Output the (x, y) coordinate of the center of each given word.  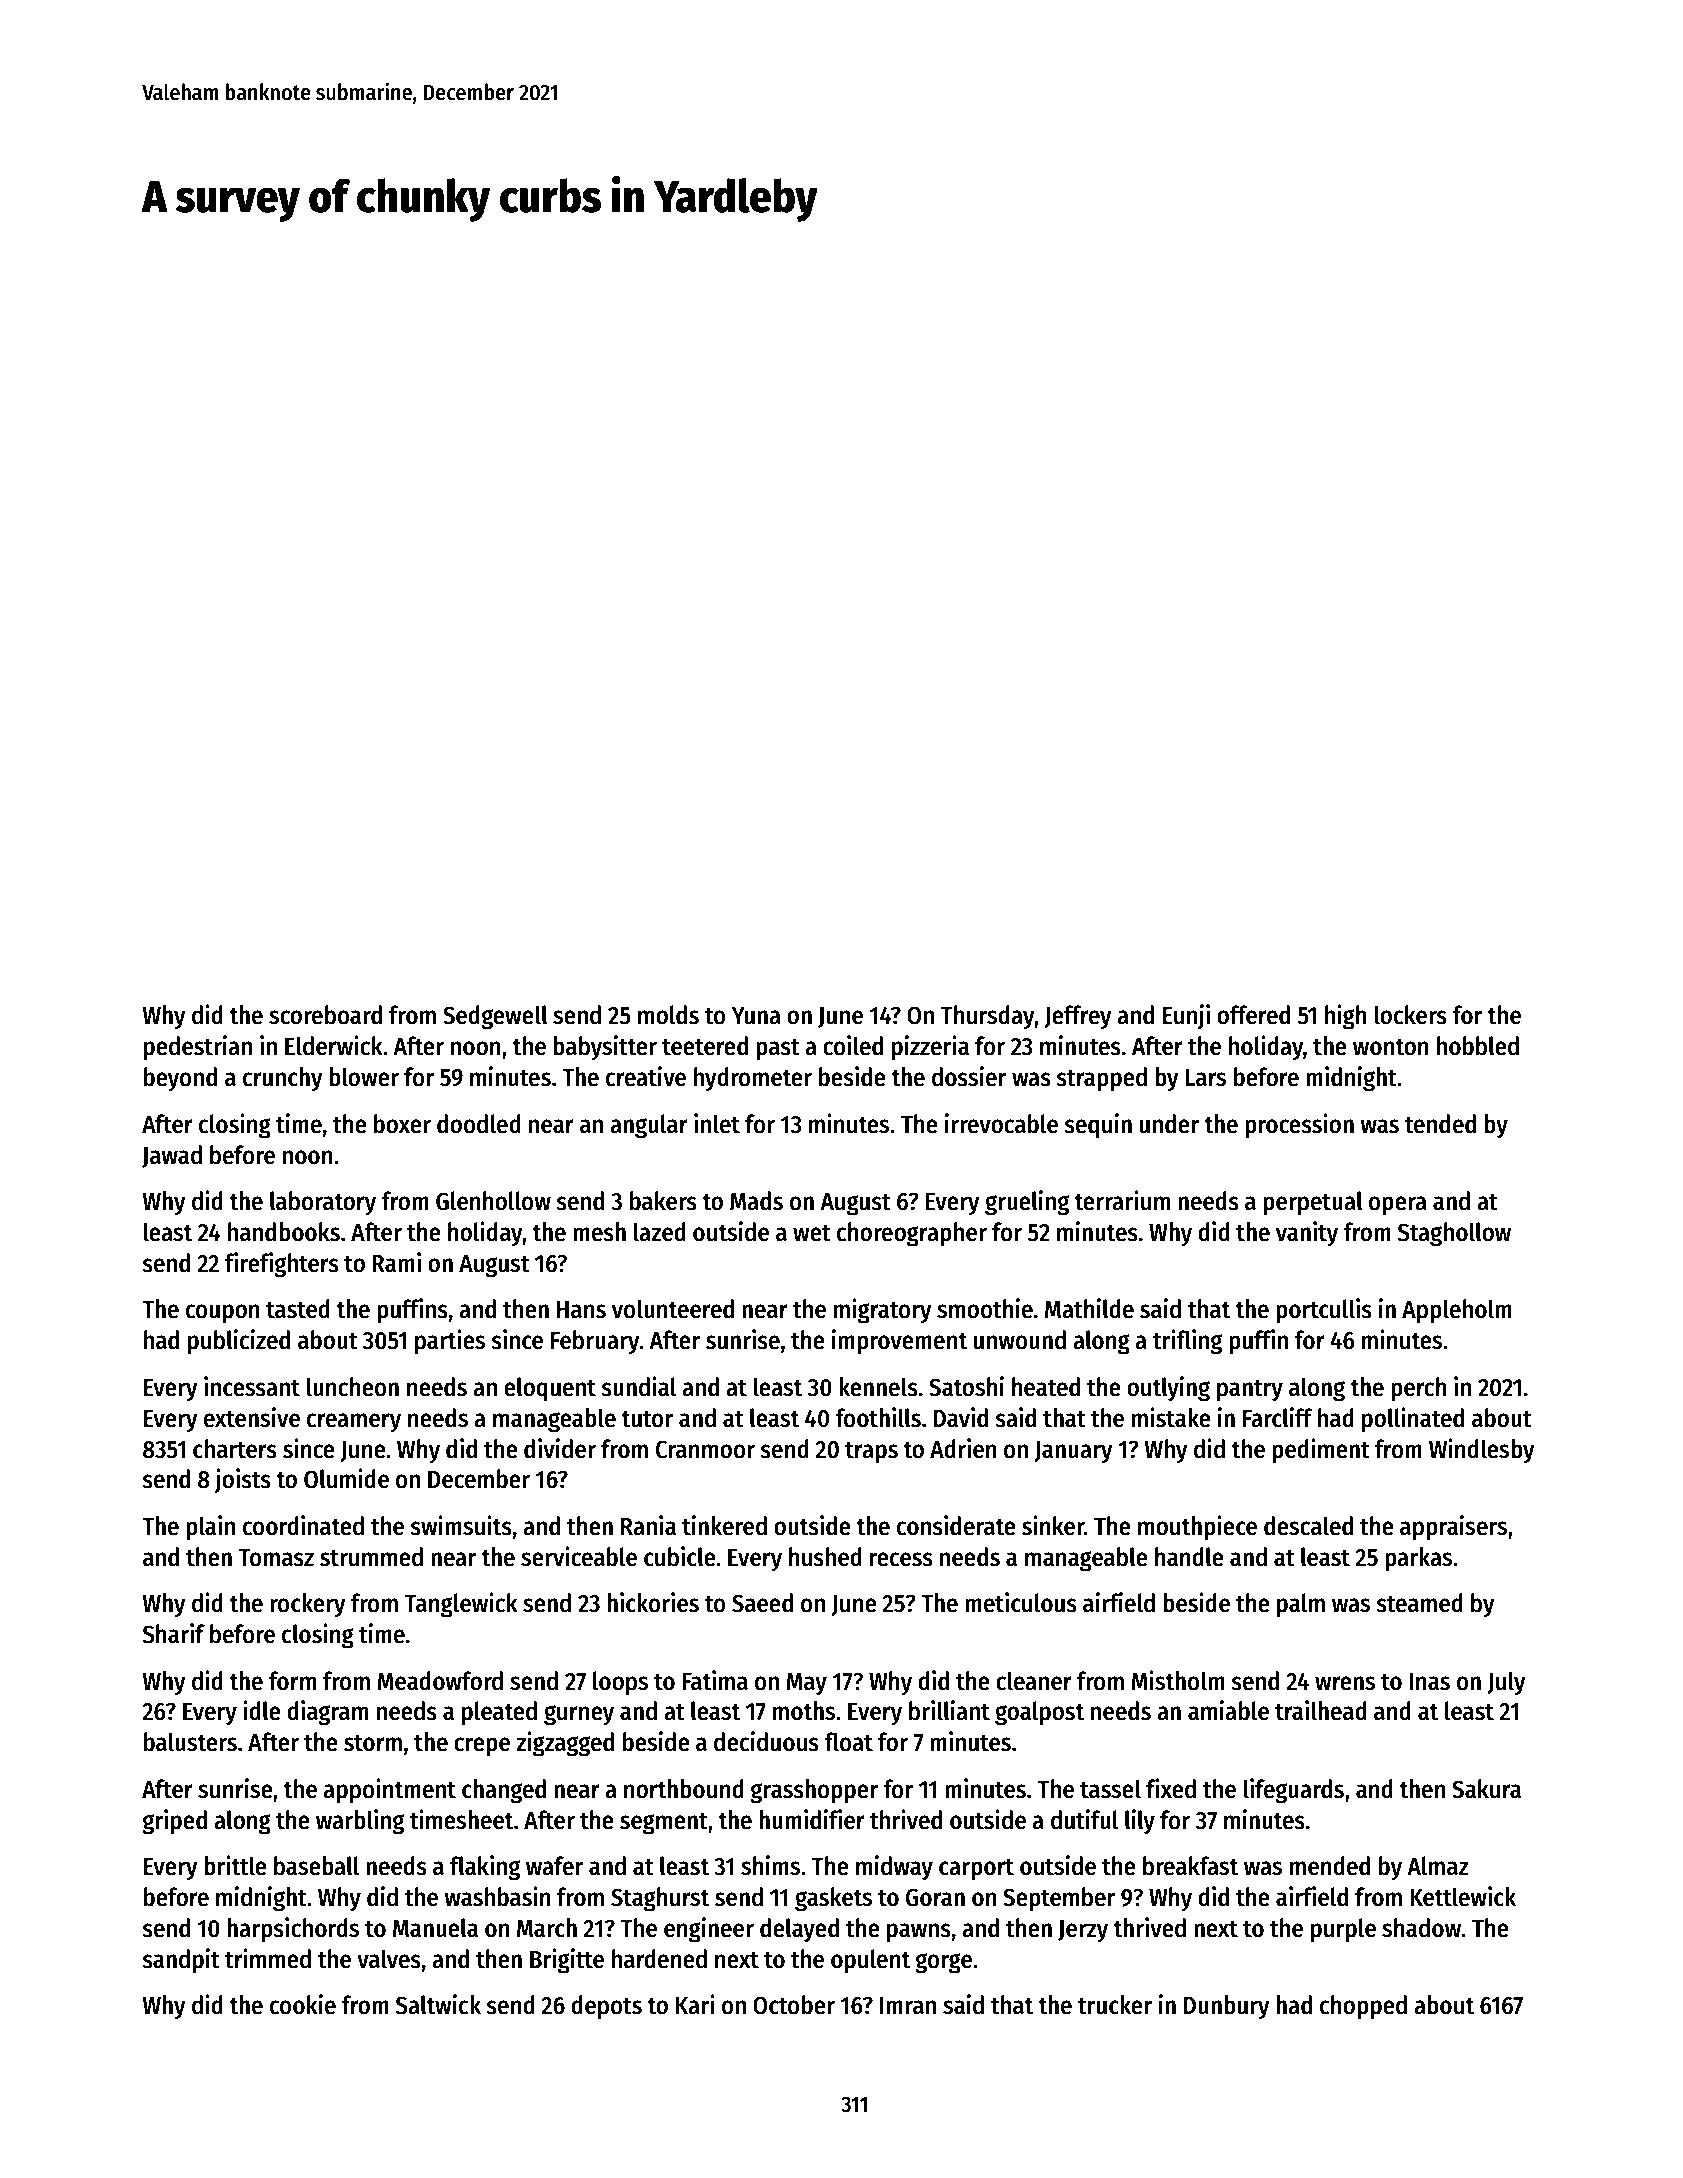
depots (606, 2007)
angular (649, 1126)
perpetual (1313, 1203)
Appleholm (1457, 1311)
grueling (1027, 1203)
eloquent (550, 1389)
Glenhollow (493, 1201)
